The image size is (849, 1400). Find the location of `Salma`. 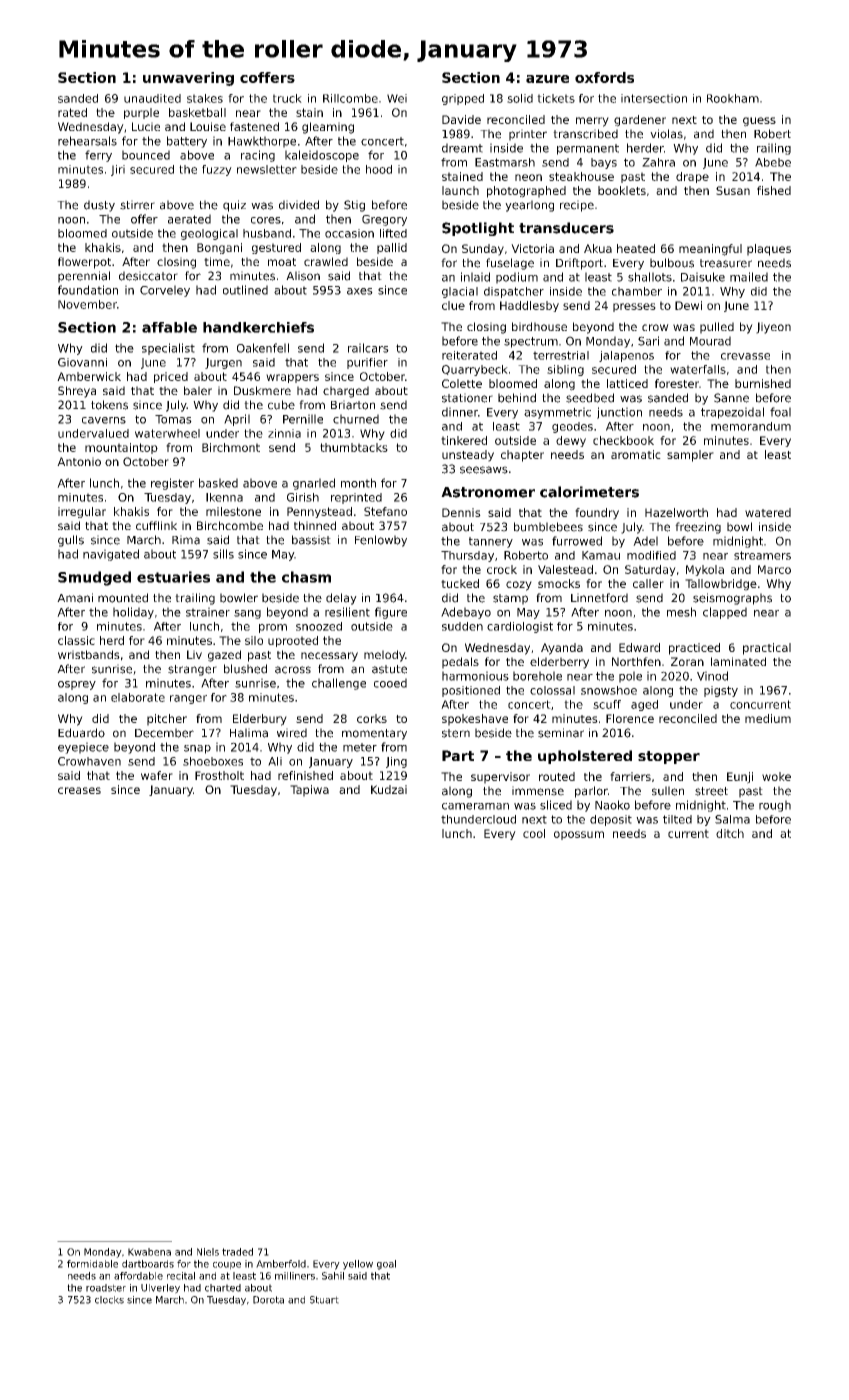

Salma is located at coordinates (732, 819).
